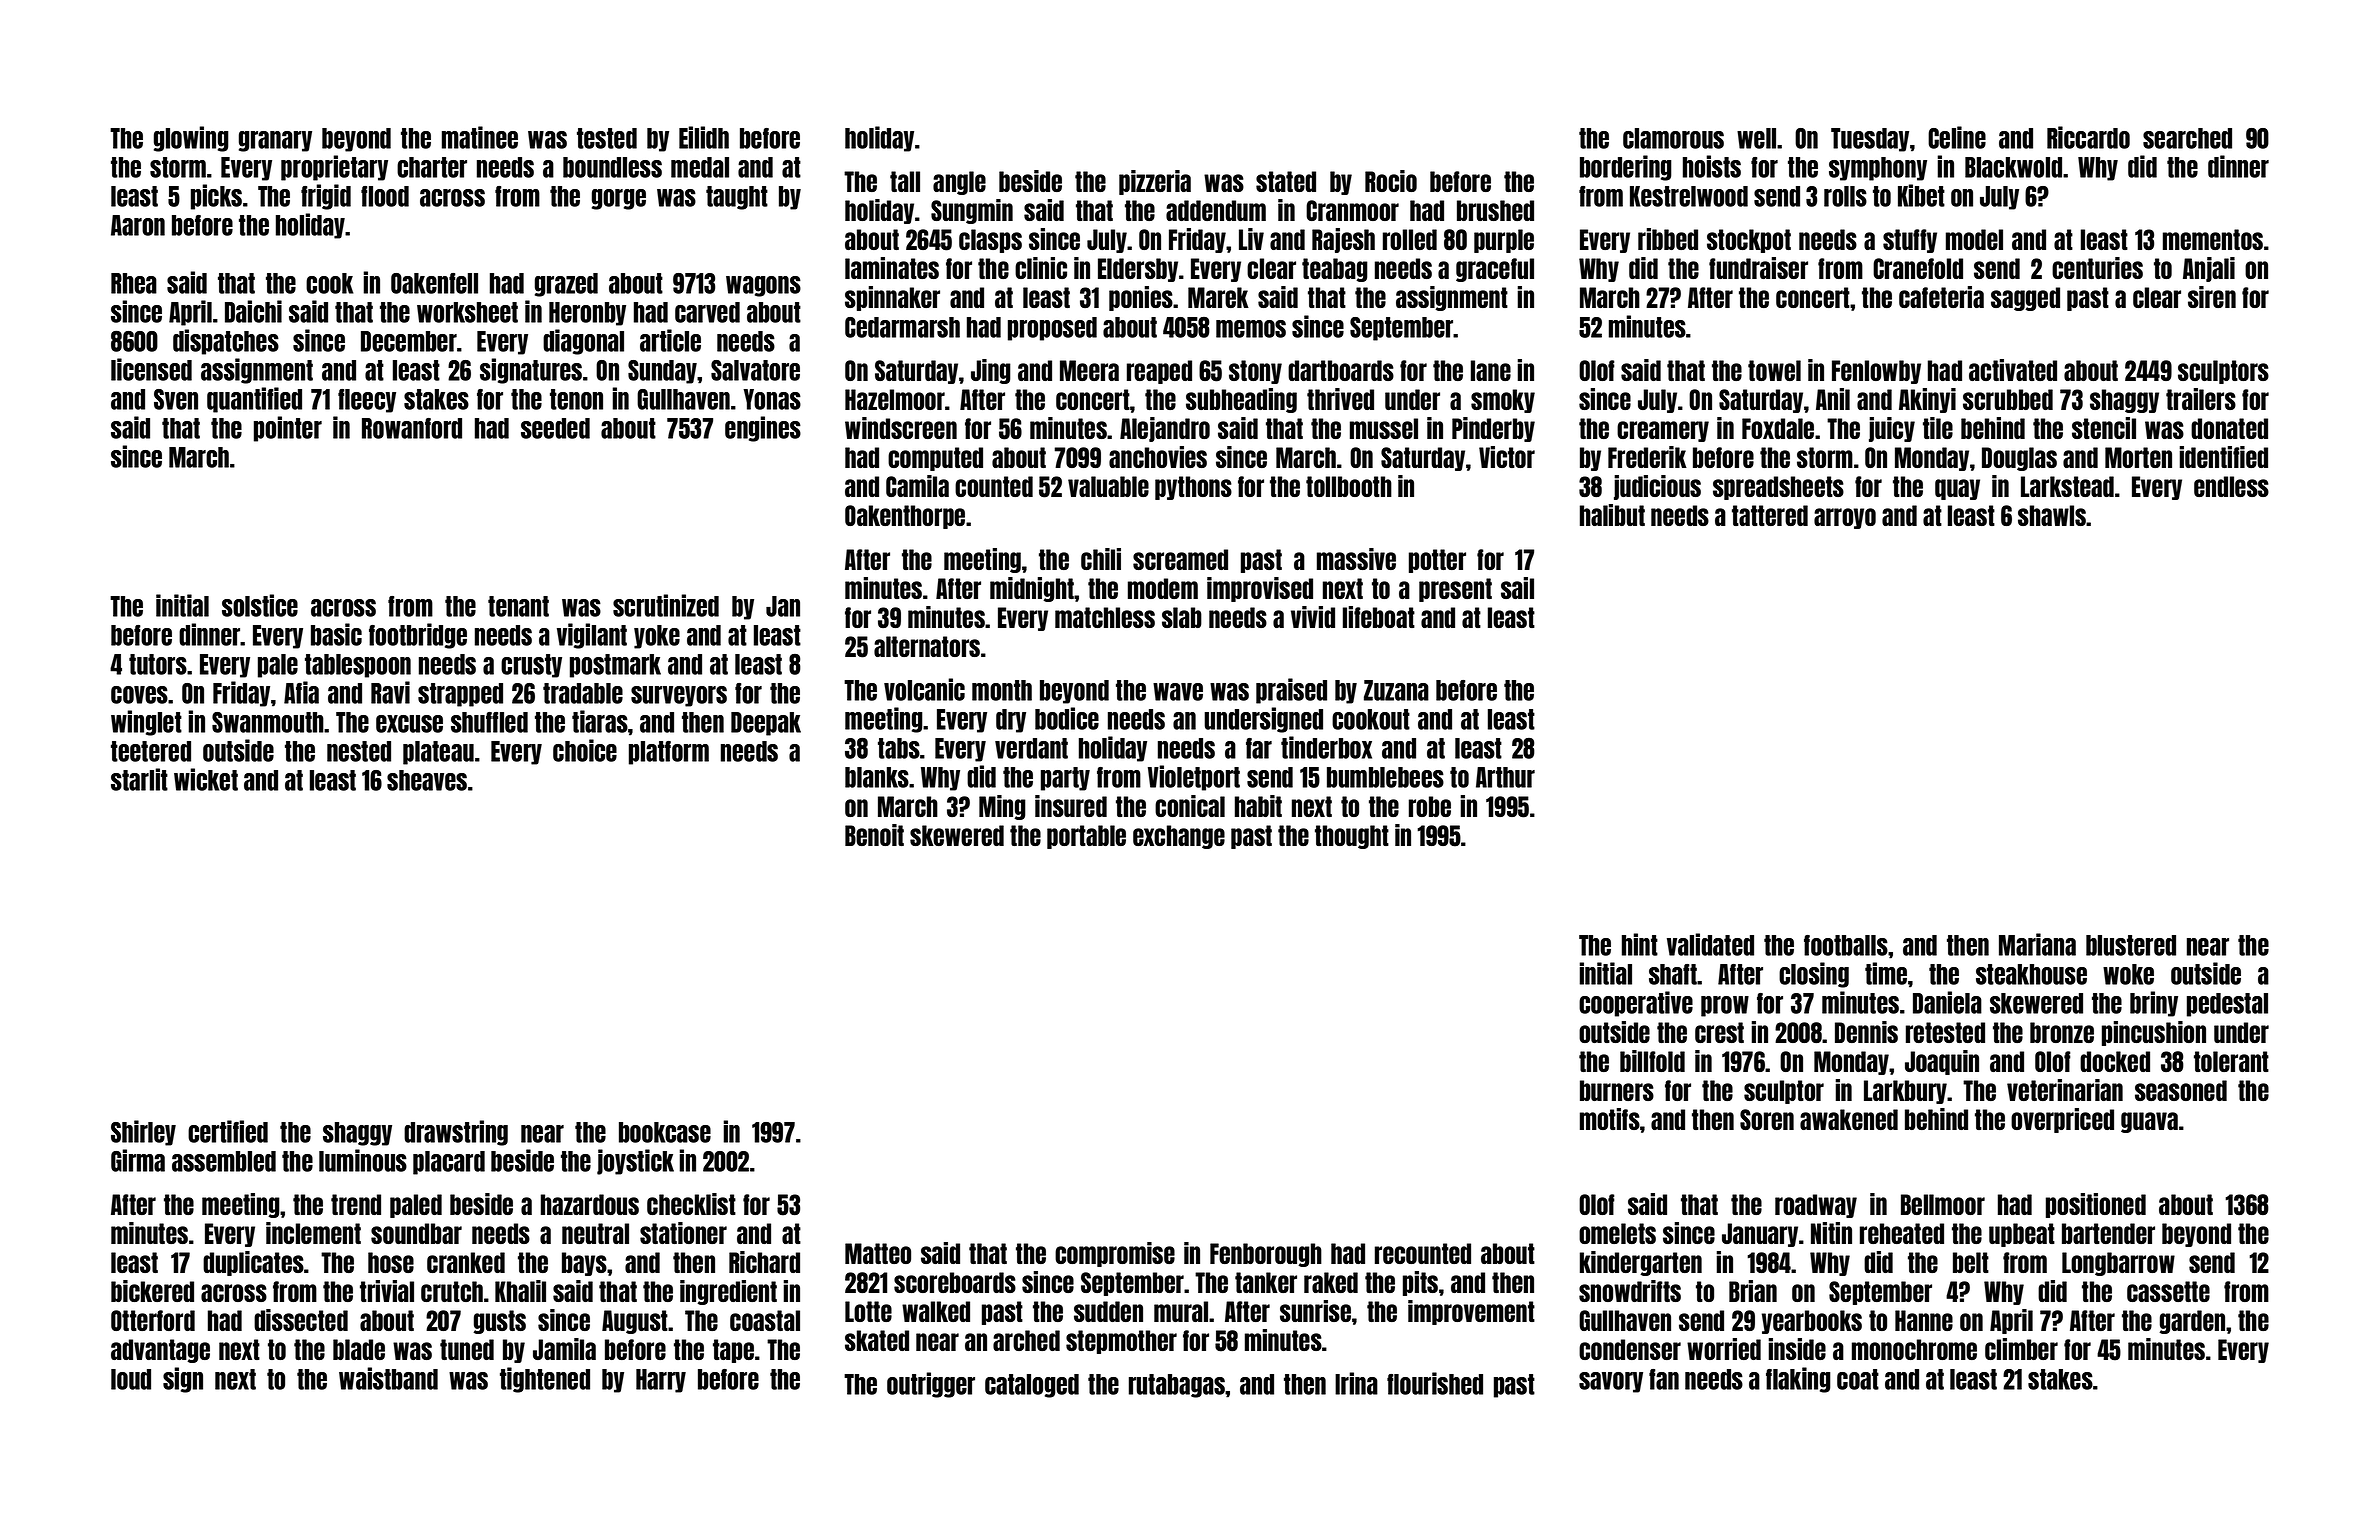  I want to click on thought, so click(1352, 837).
